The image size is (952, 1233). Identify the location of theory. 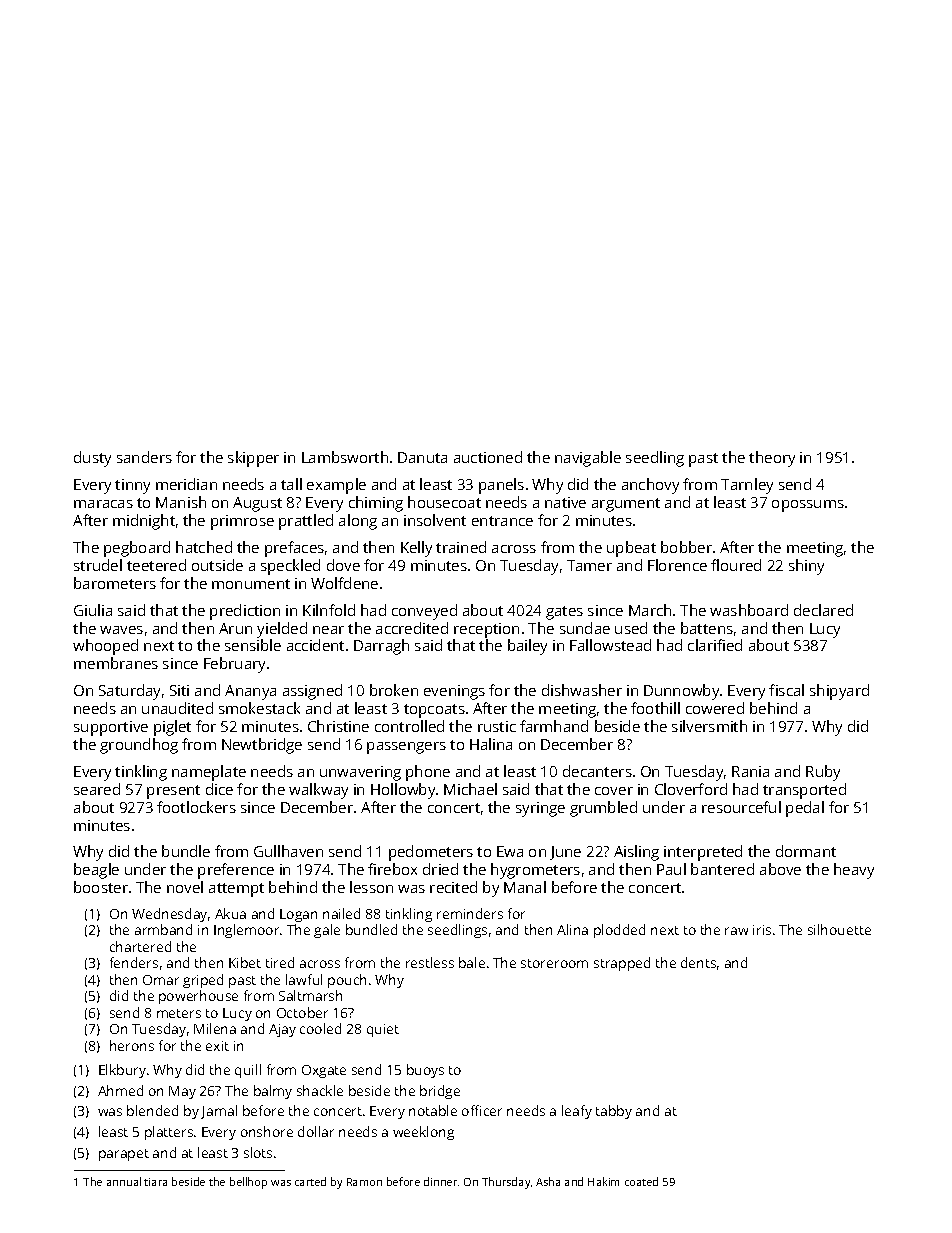
(772, 459).
